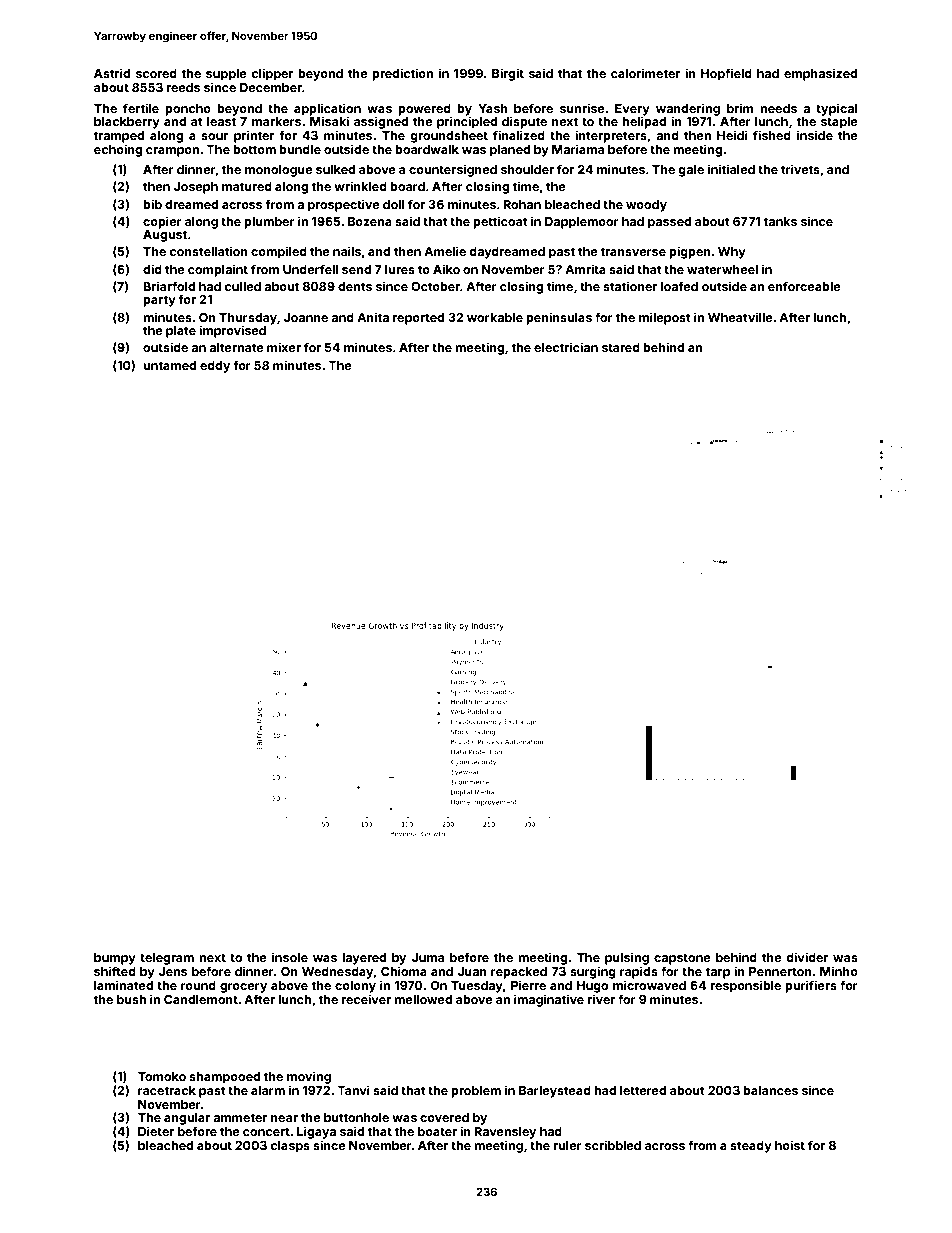  Describe the element at coordinates (804, 286) in the document. I see `enforceable` at that location.
